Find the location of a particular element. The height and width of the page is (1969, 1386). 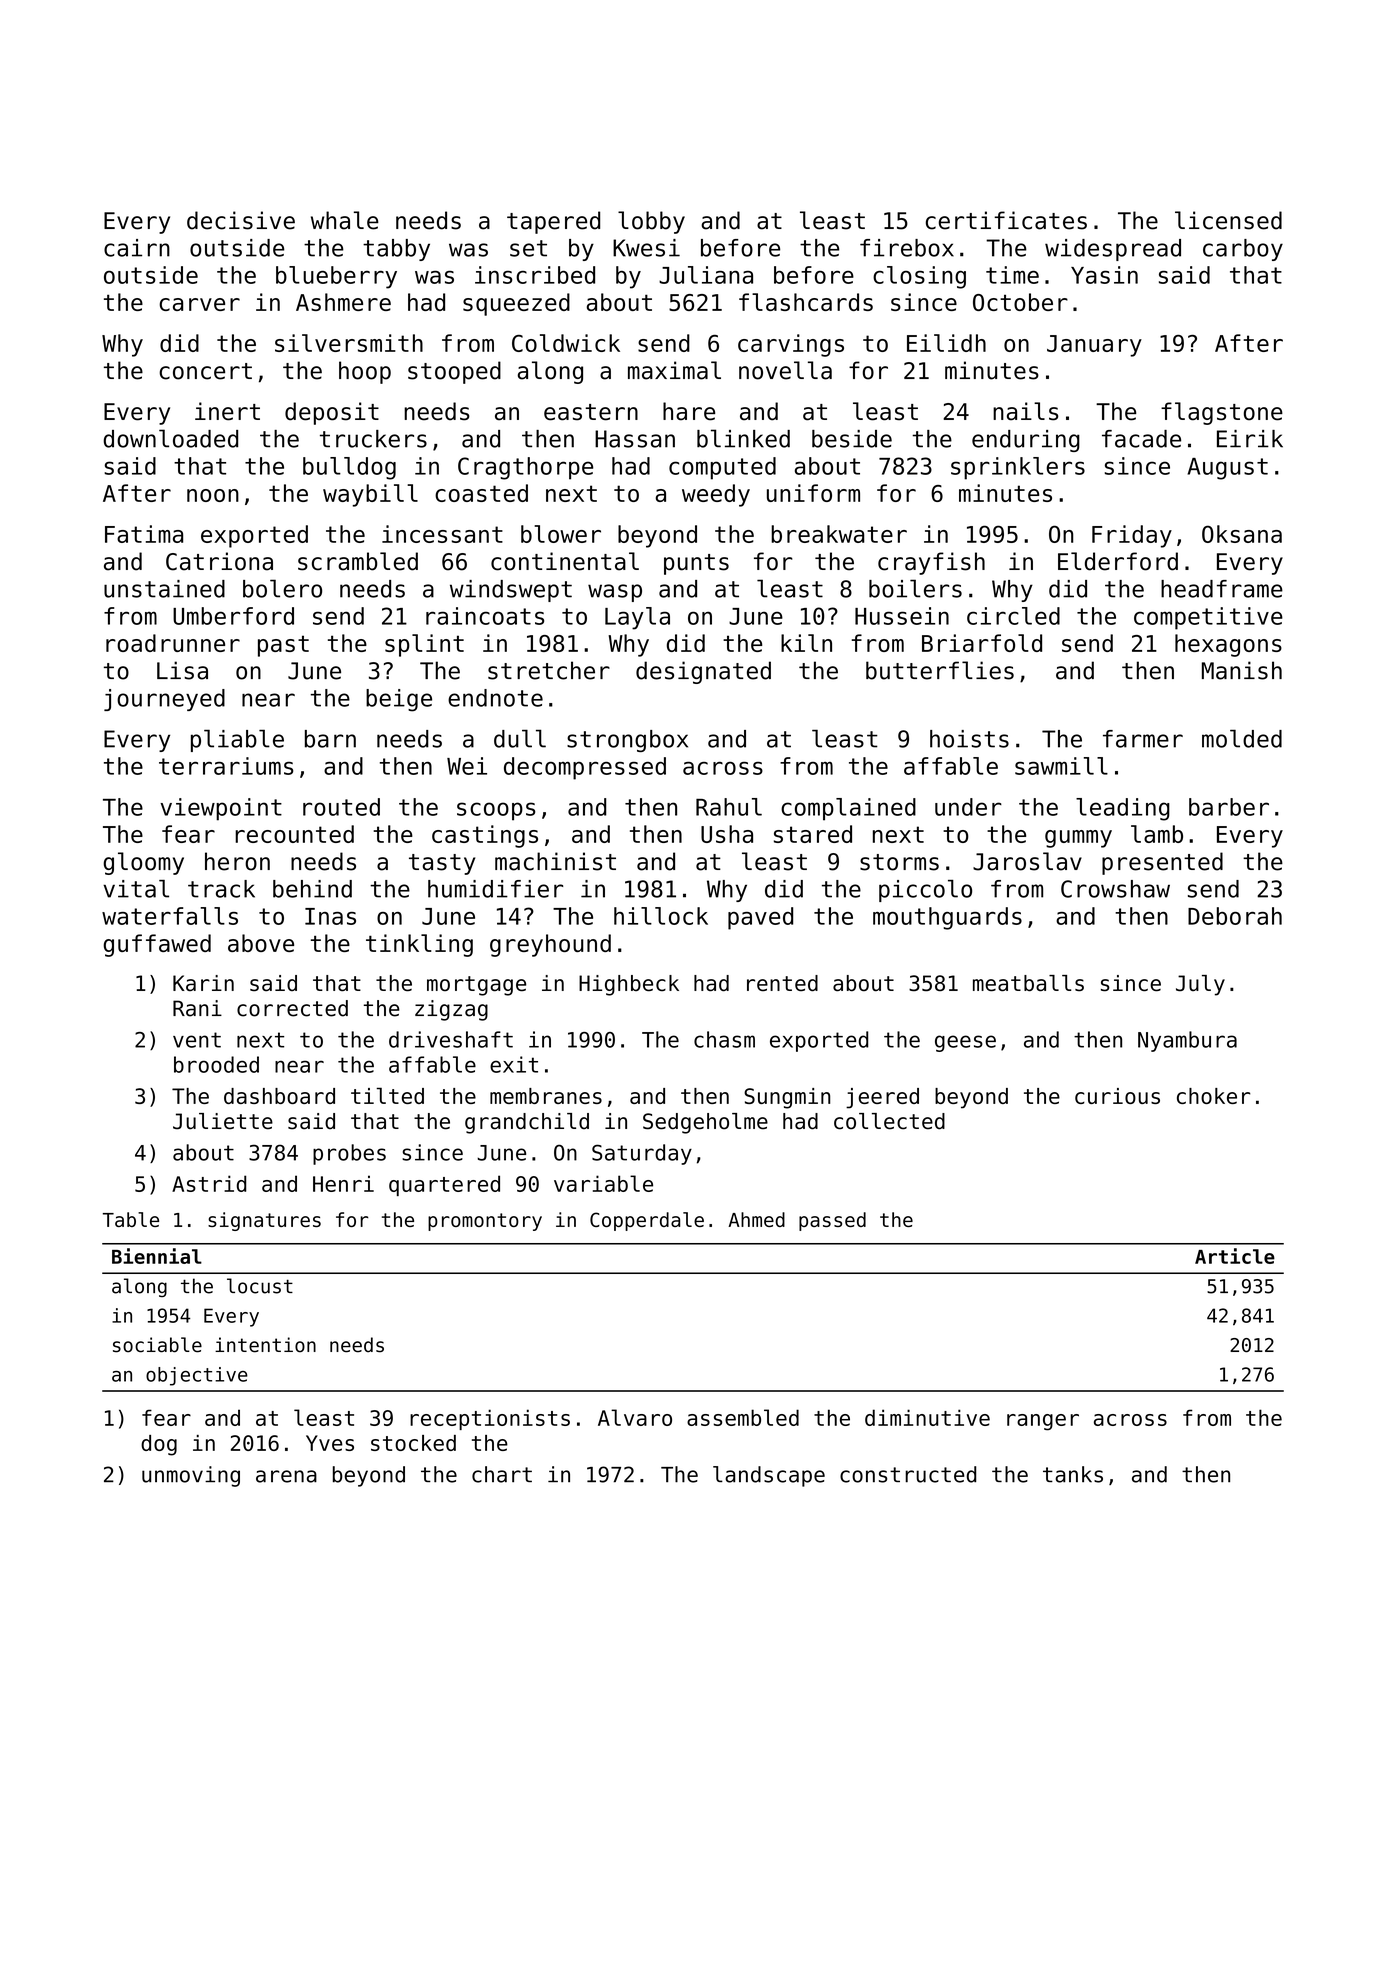

Juliana is located at coordinates (706, 275).
